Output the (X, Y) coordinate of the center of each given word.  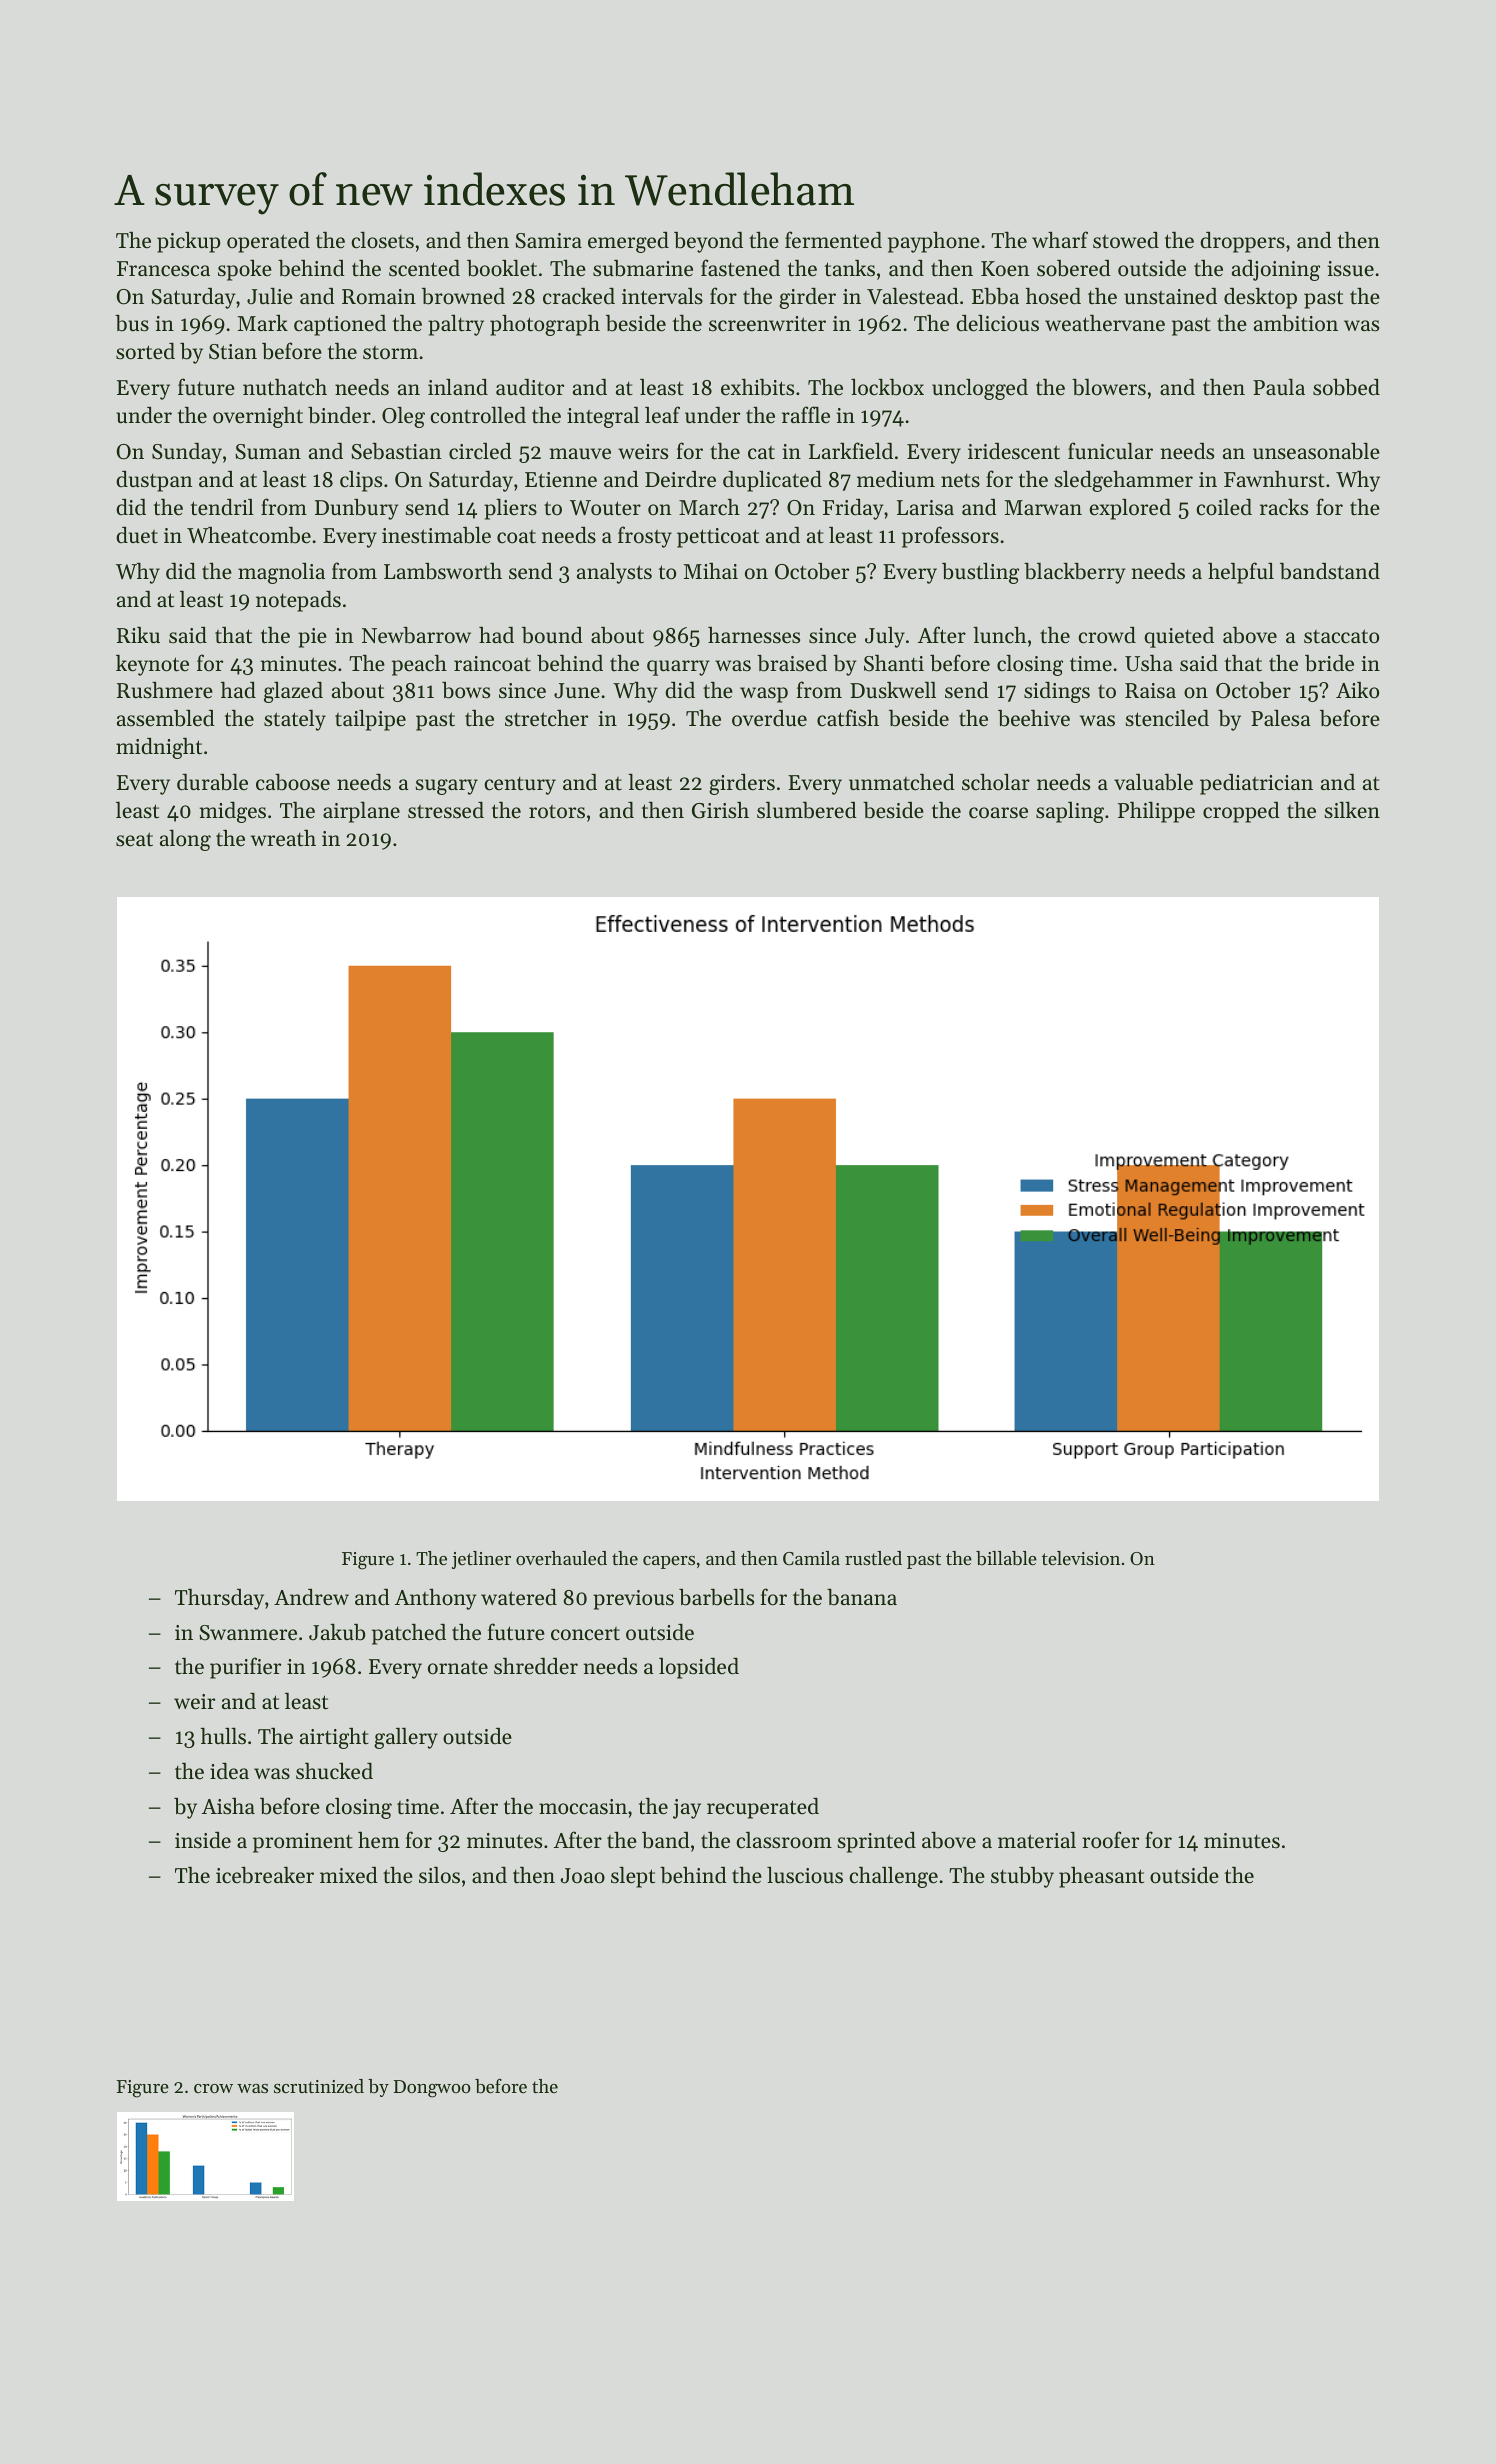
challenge (893, 1877)
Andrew (311, 1597)
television (1081, 1558)
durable (212, 782)
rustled (873, 1558)
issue (1350, 269)
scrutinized (319, 2086)
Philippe (1156, 812)
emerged (628, 242)
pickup (188, 242)
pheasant (1101, 1877)
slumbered (807, 810)
